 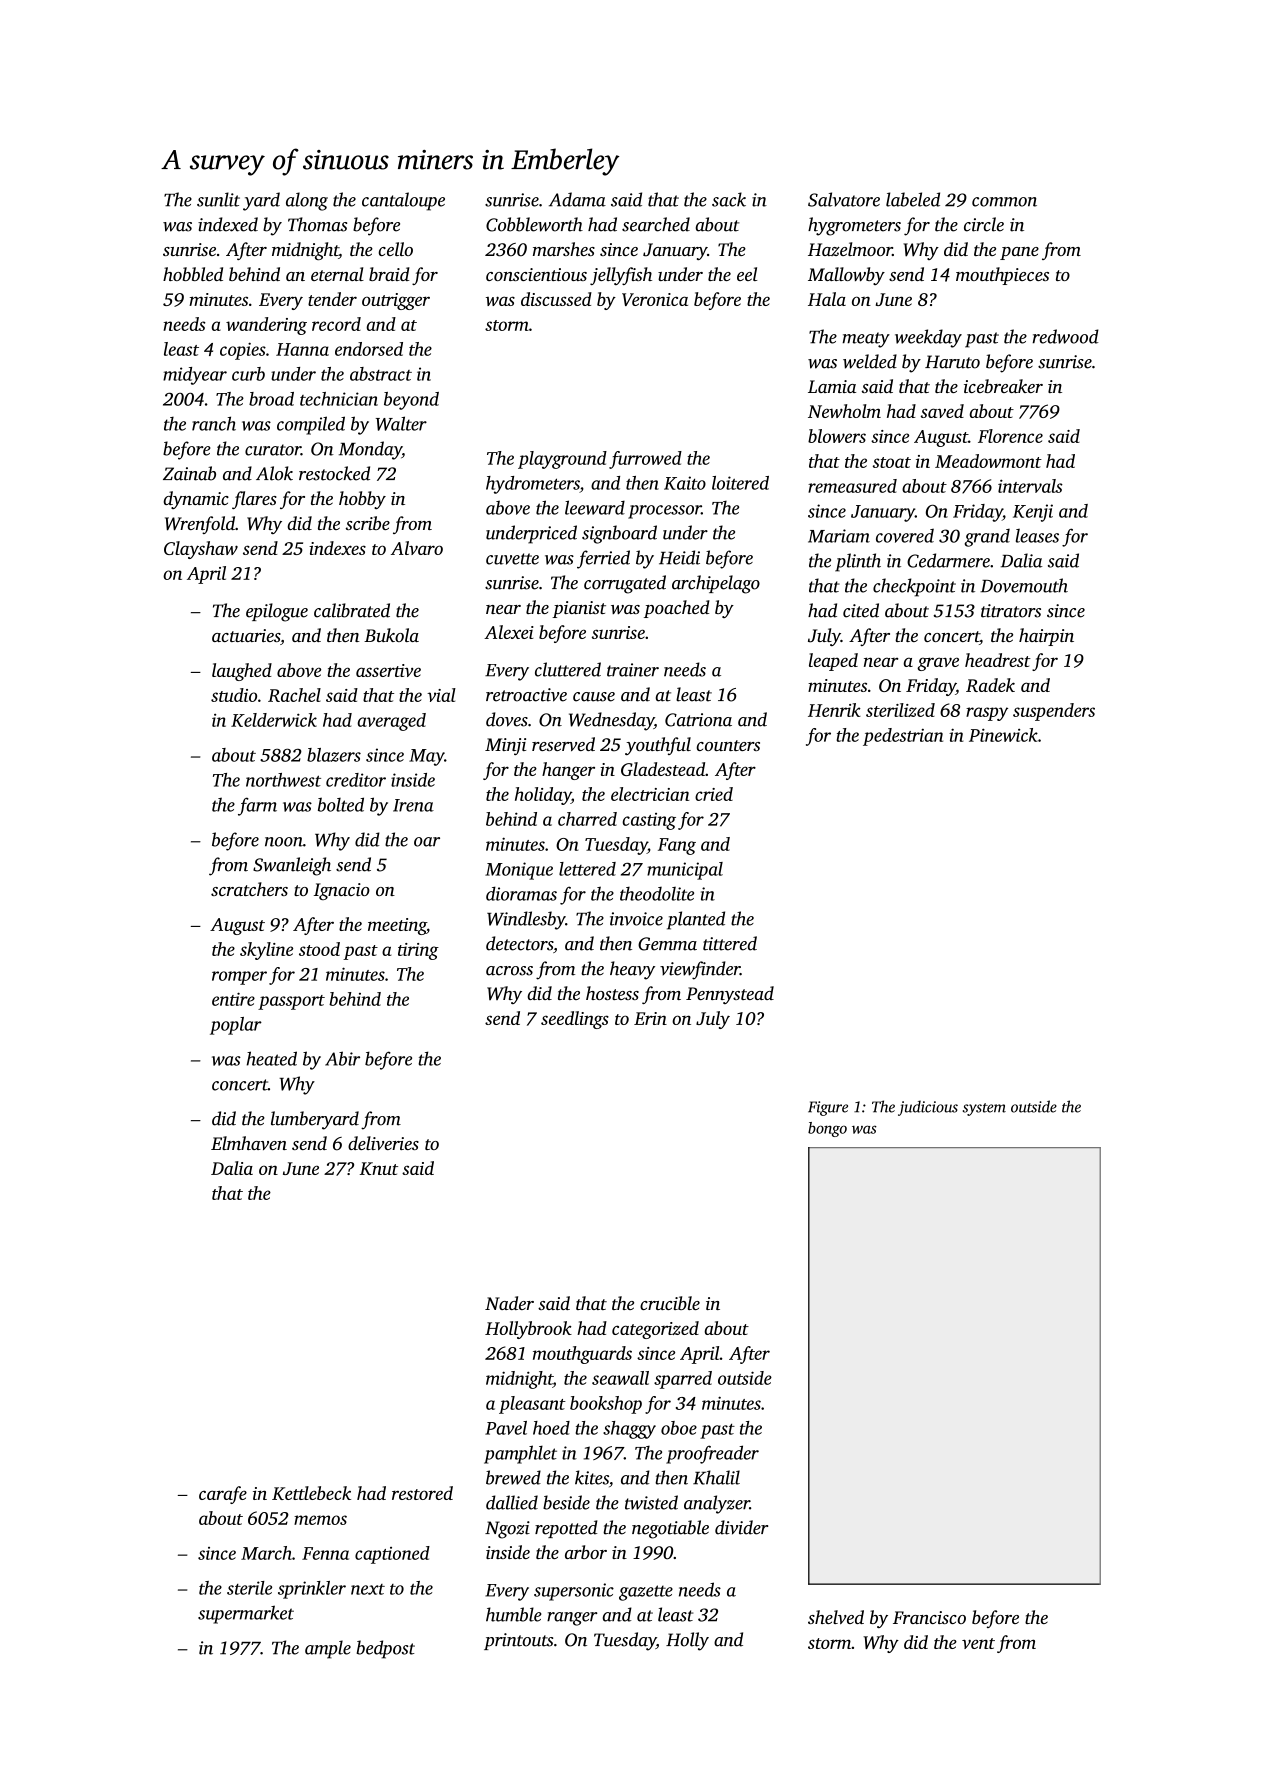 What do you see at coordinates (403, 201) in the screenshot?
I see `cantaloupe` at bounding box center [403, 201].
